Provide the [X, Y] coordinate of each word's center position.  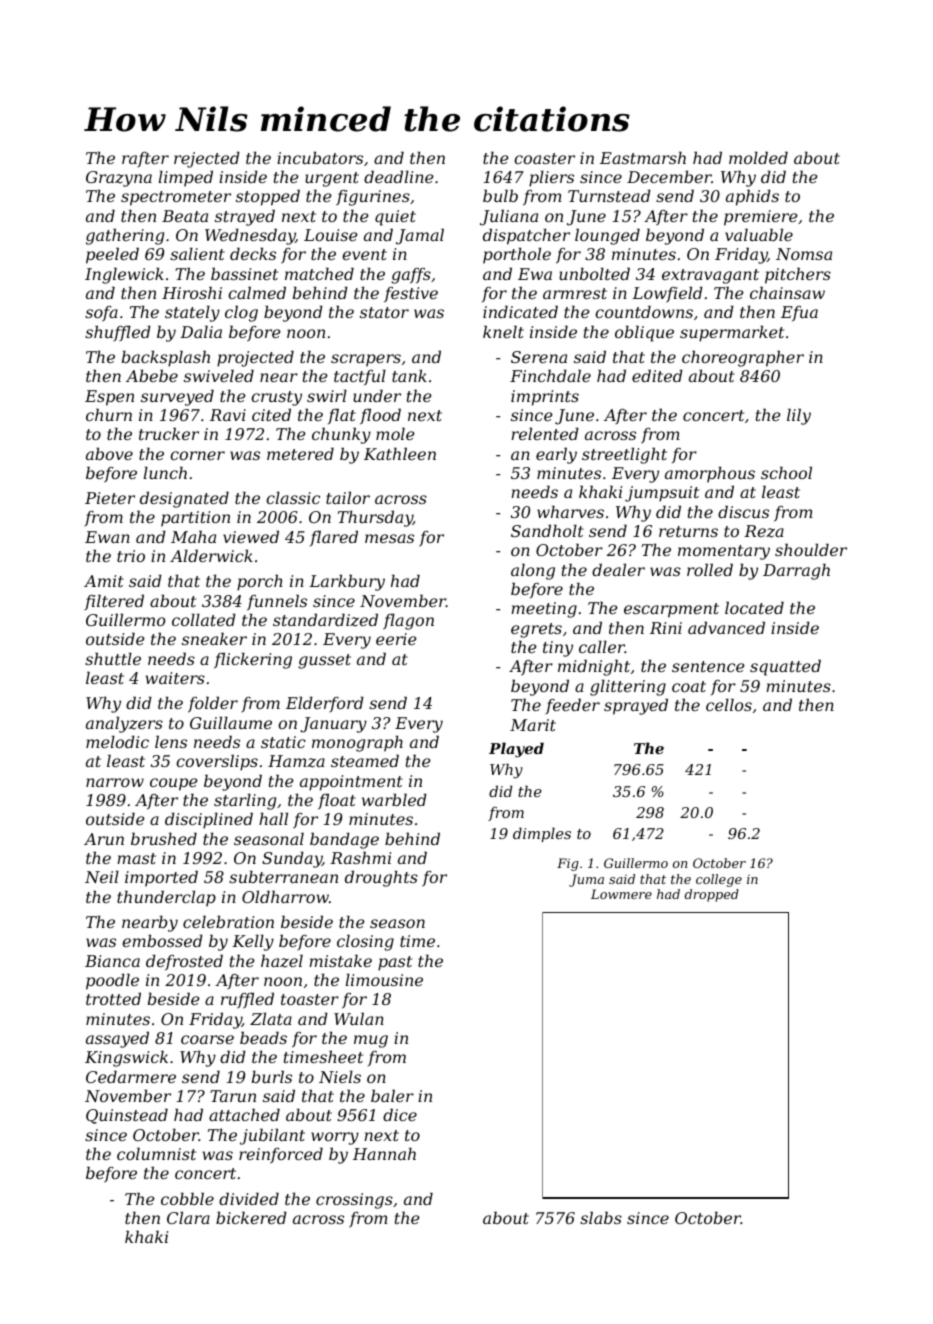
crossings [354, 1201]
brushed [164, 838]
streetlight [624, 455]
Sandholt [547, 530]
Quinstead [127, 1116]
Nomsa [804, 254]
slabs [601, 1217]
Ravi [228, 415]
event [364, 254]
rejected [207, 159]
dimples [542, 834]
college [719, 880]
